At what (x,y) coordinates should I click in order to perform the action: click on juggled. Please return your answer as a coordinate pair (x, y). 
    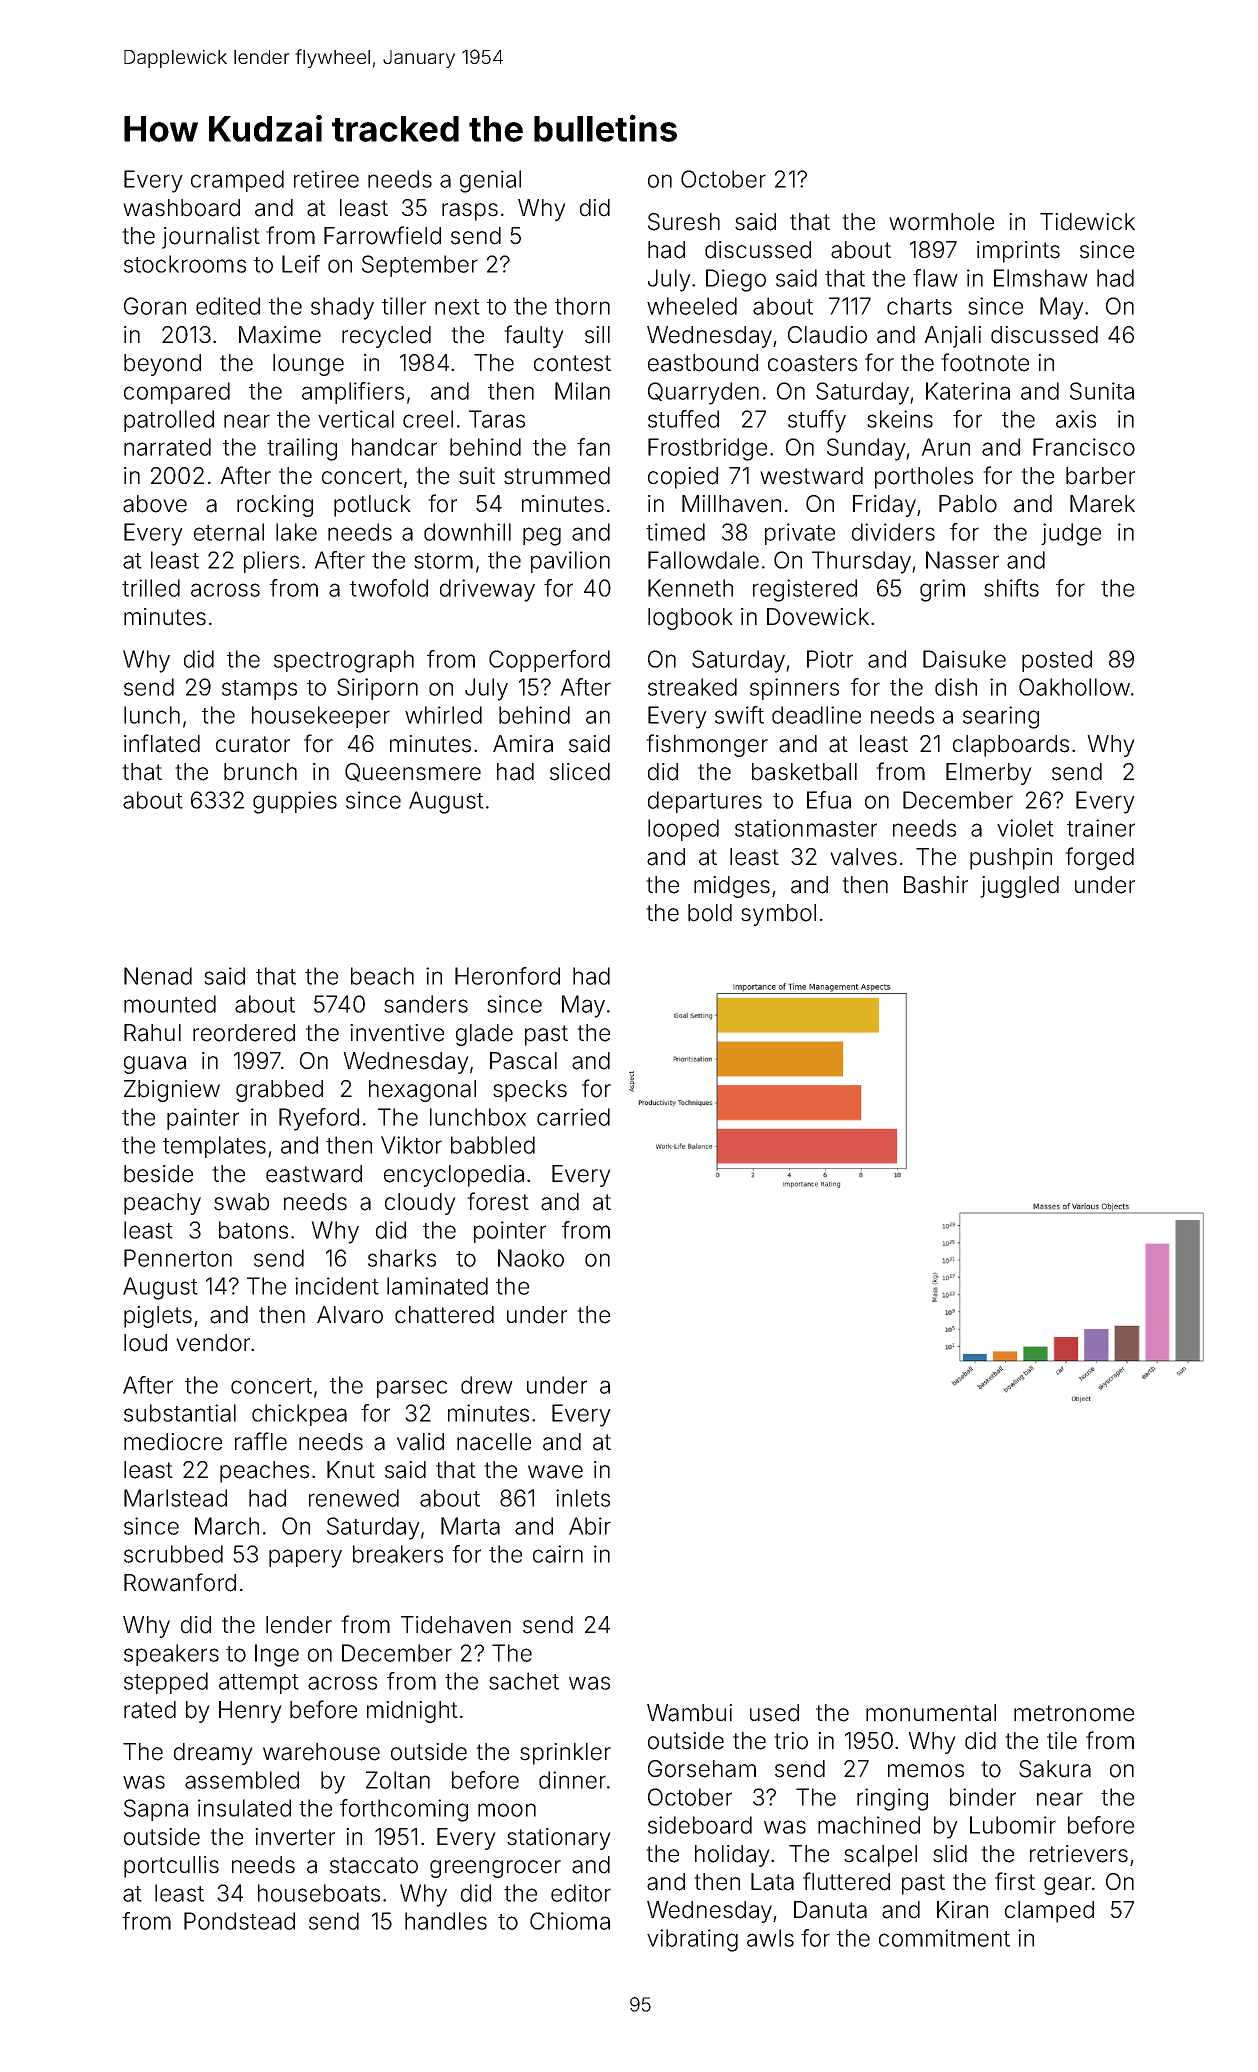
    Looking at the image, I should click on (1019, 887).
